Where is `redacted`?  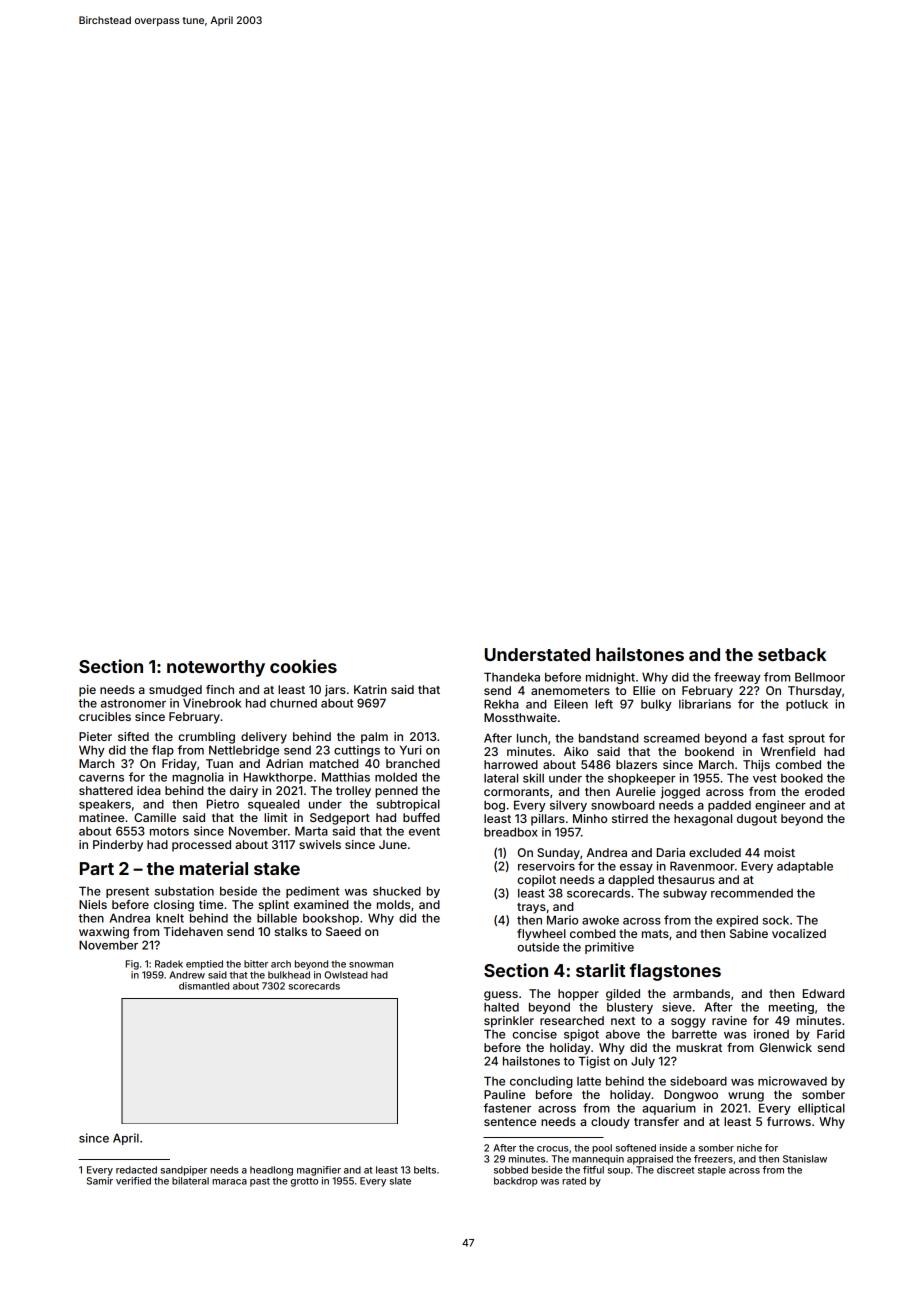 redacted is located at coordinates (136, 1170).
